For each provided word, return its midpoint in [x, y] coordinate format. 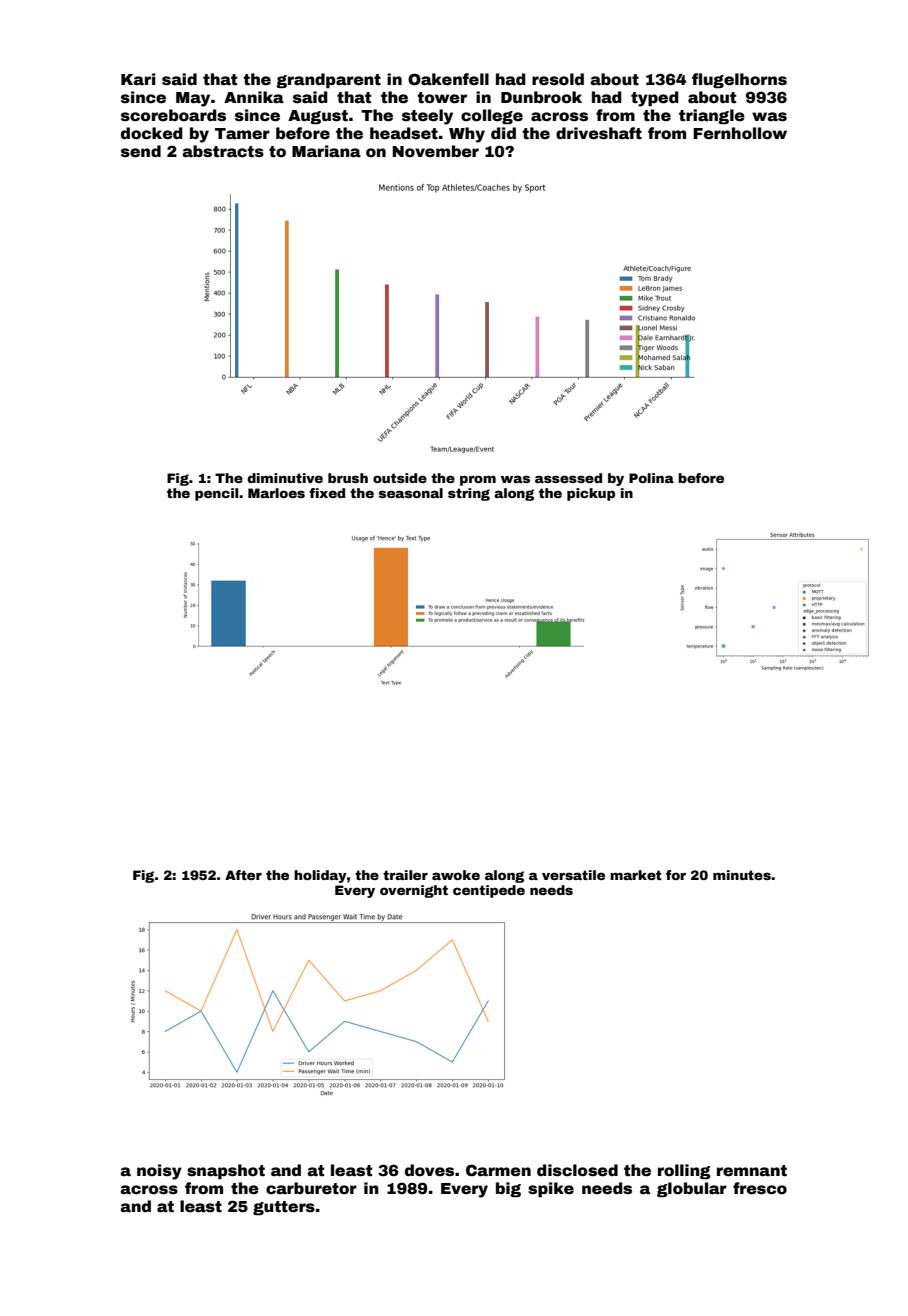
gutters [284, 1208]
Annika [254, 97]
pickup [591, 494]
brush [348, 478]
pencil [216, 494]
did [503, 133]
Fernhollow [740, 133]
